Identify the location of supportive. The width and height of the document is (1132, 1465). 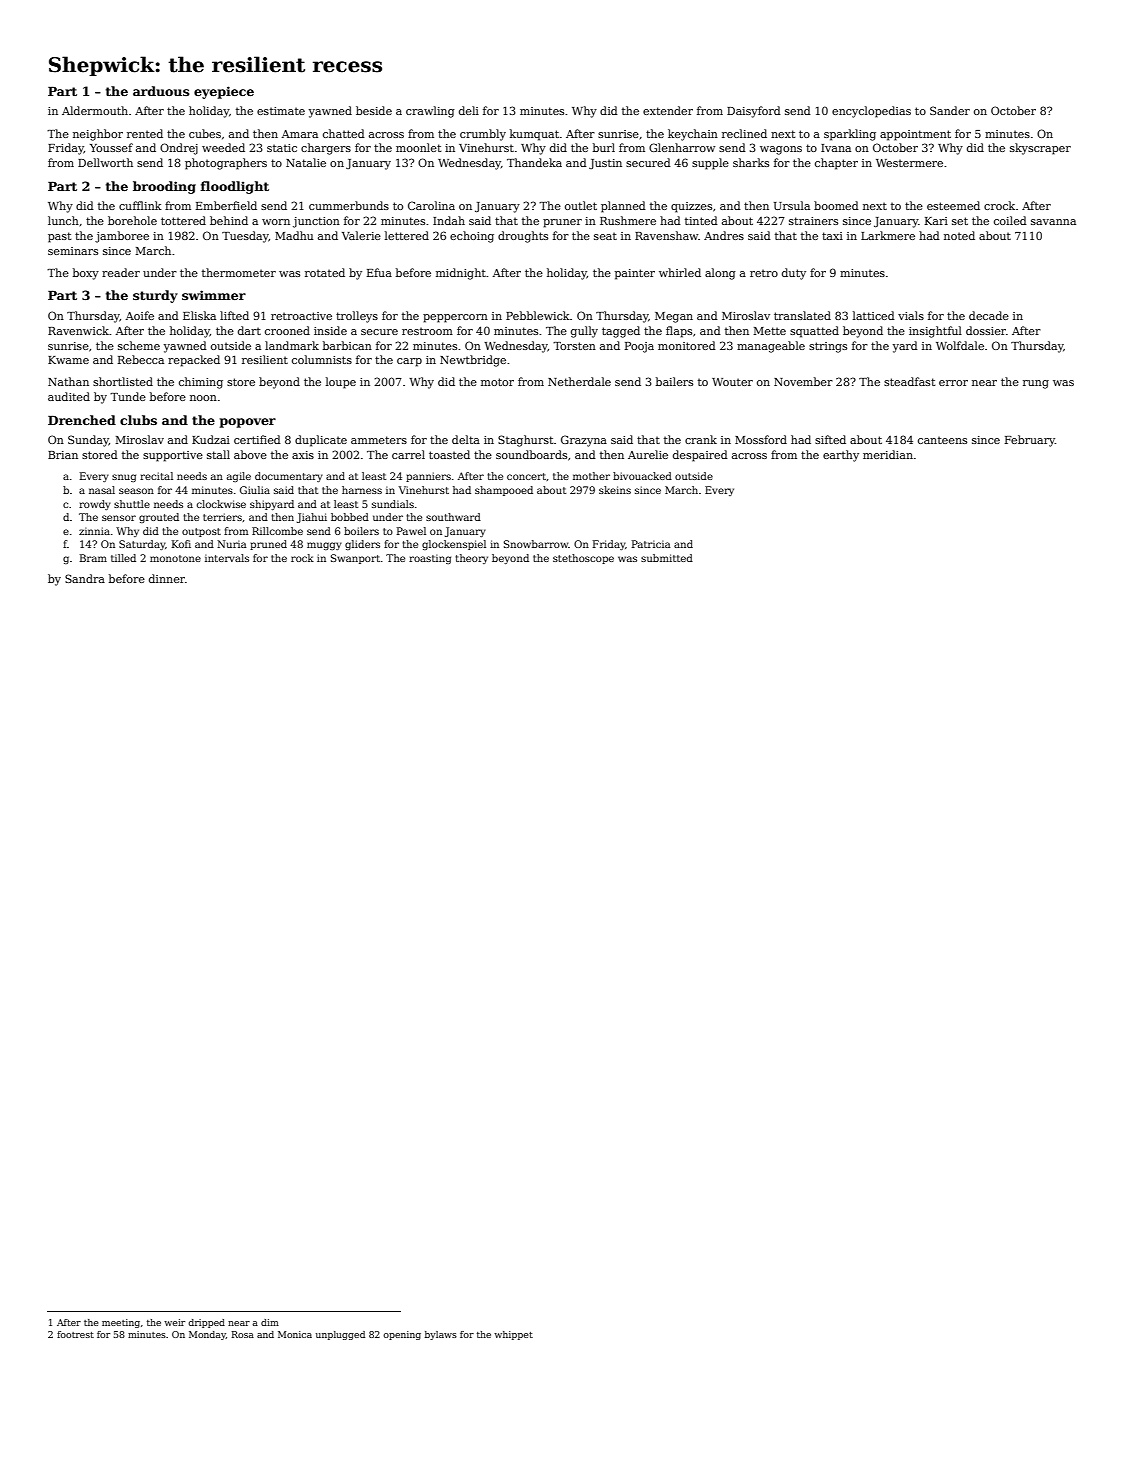
(173, 456).
